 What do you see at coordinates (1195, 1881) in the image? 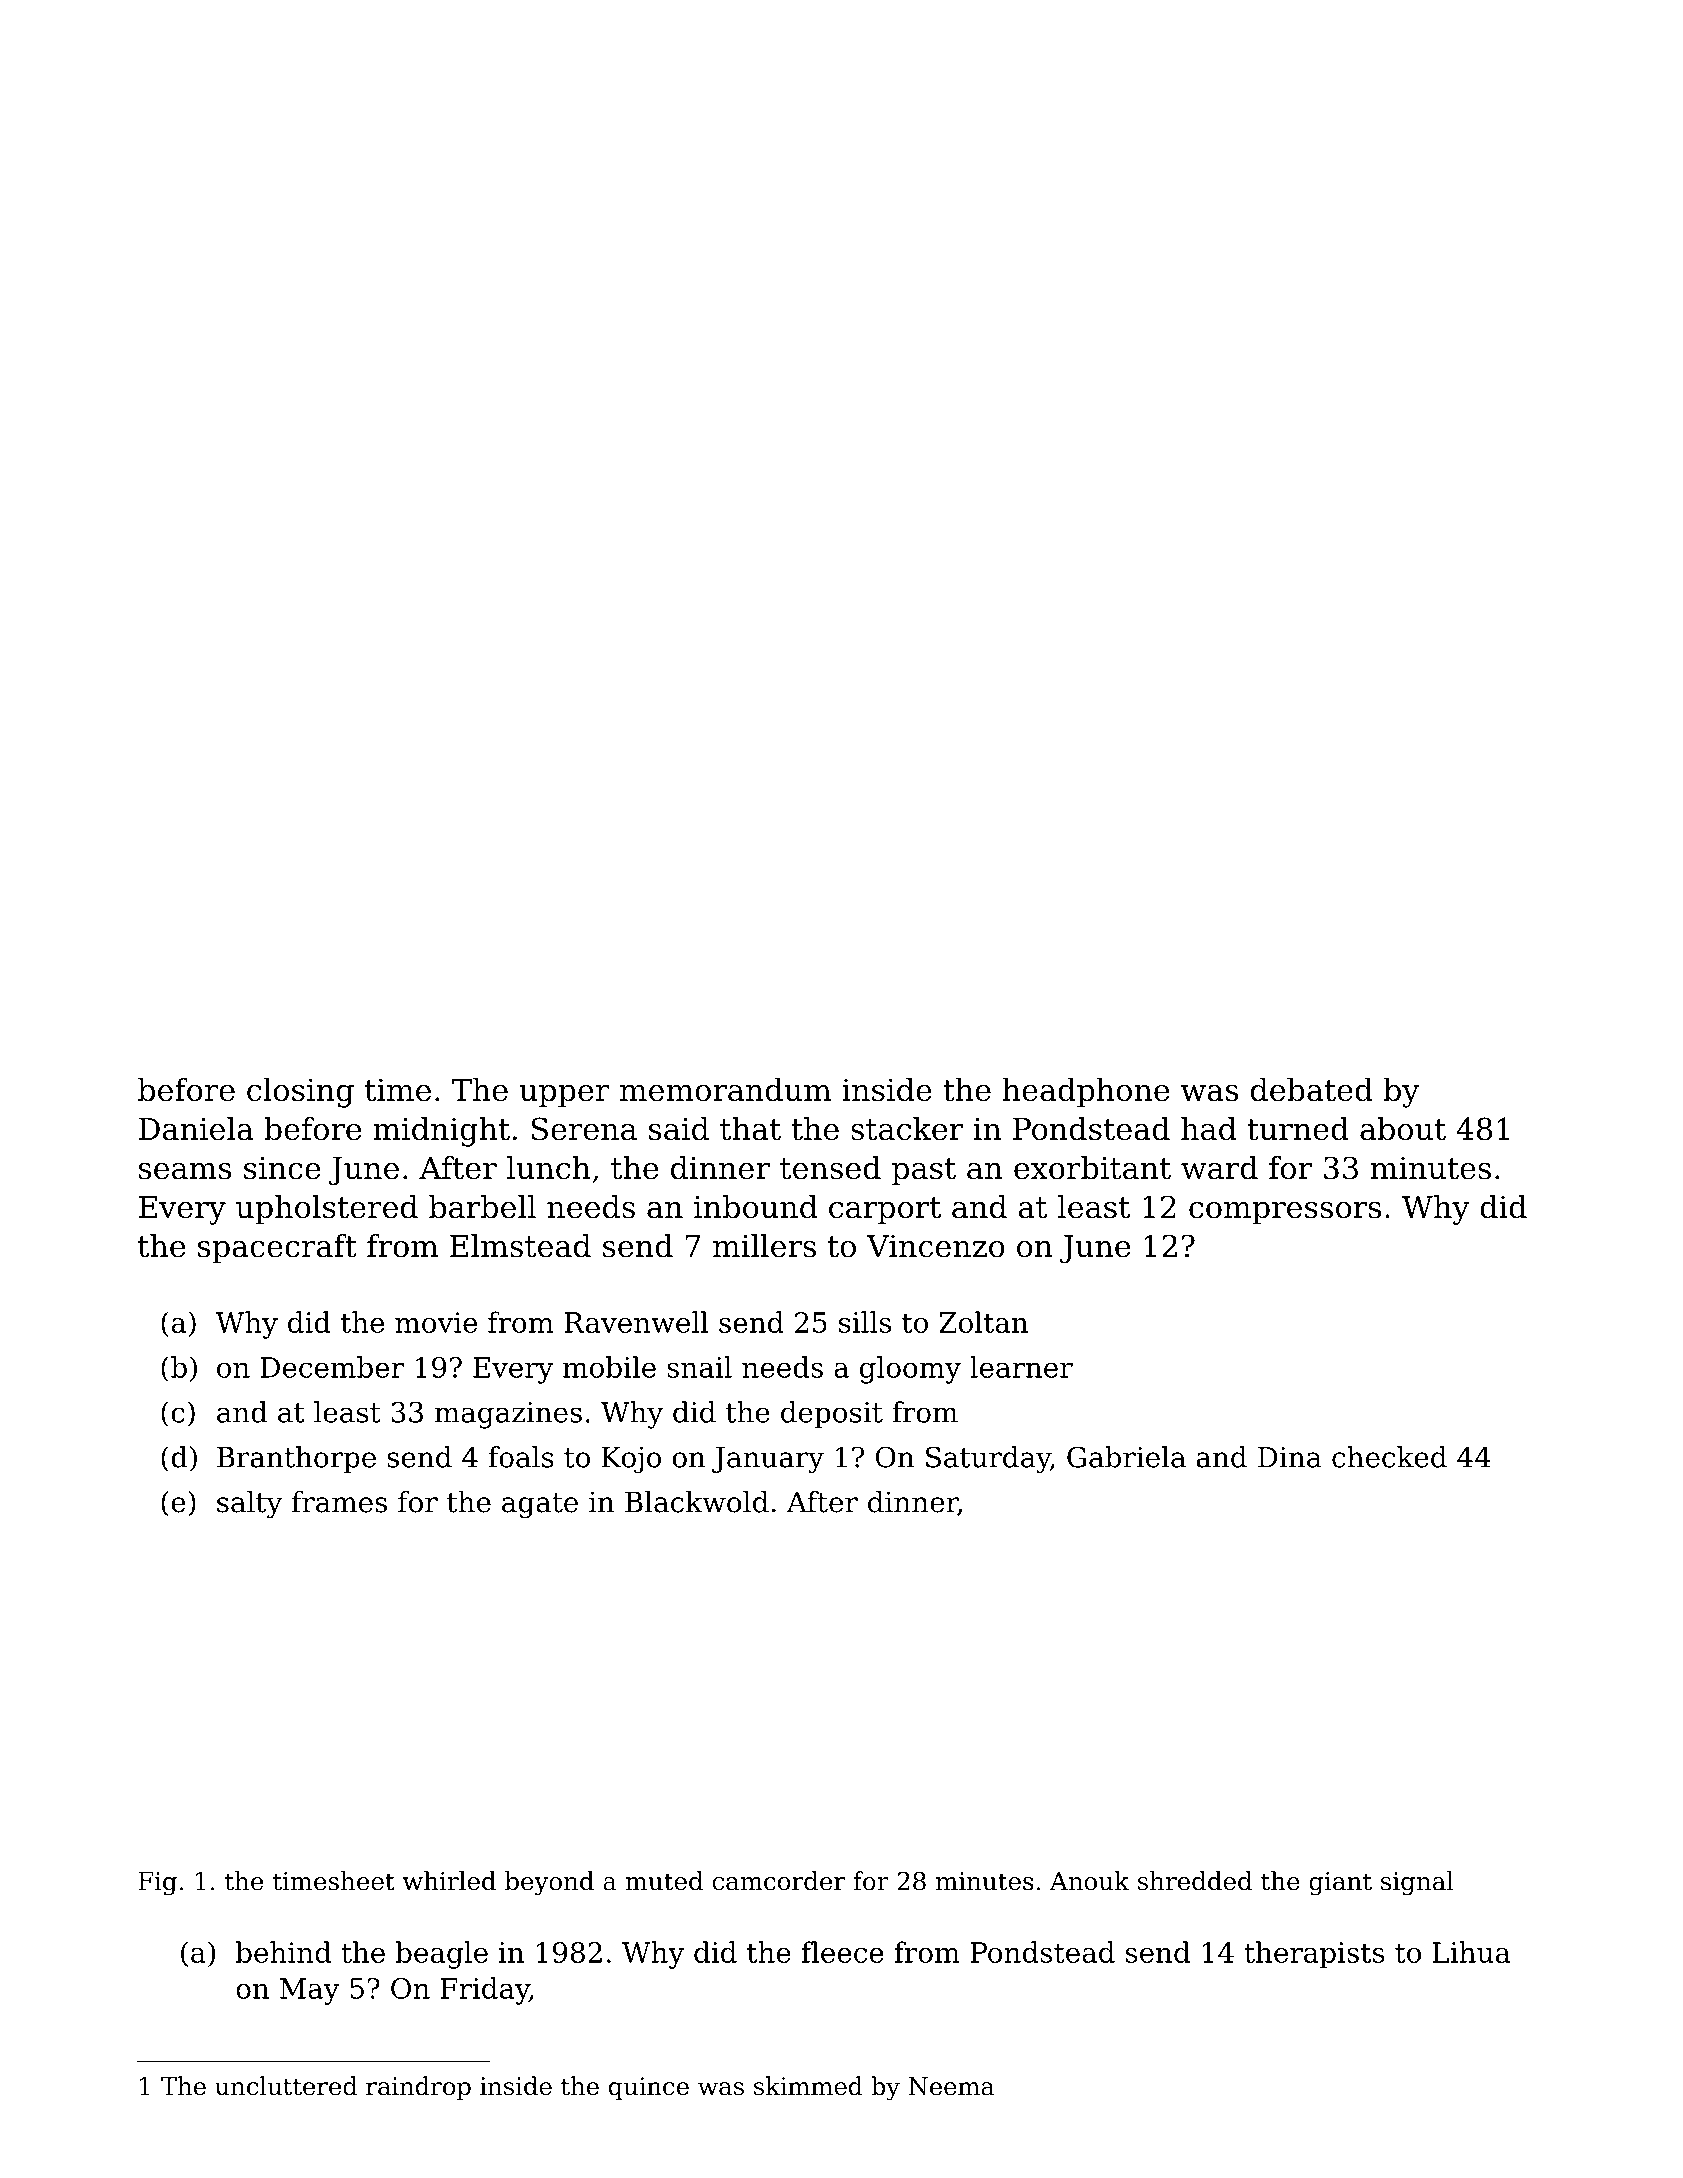
I see `shredded` at bounding box center [1195, 1881].
